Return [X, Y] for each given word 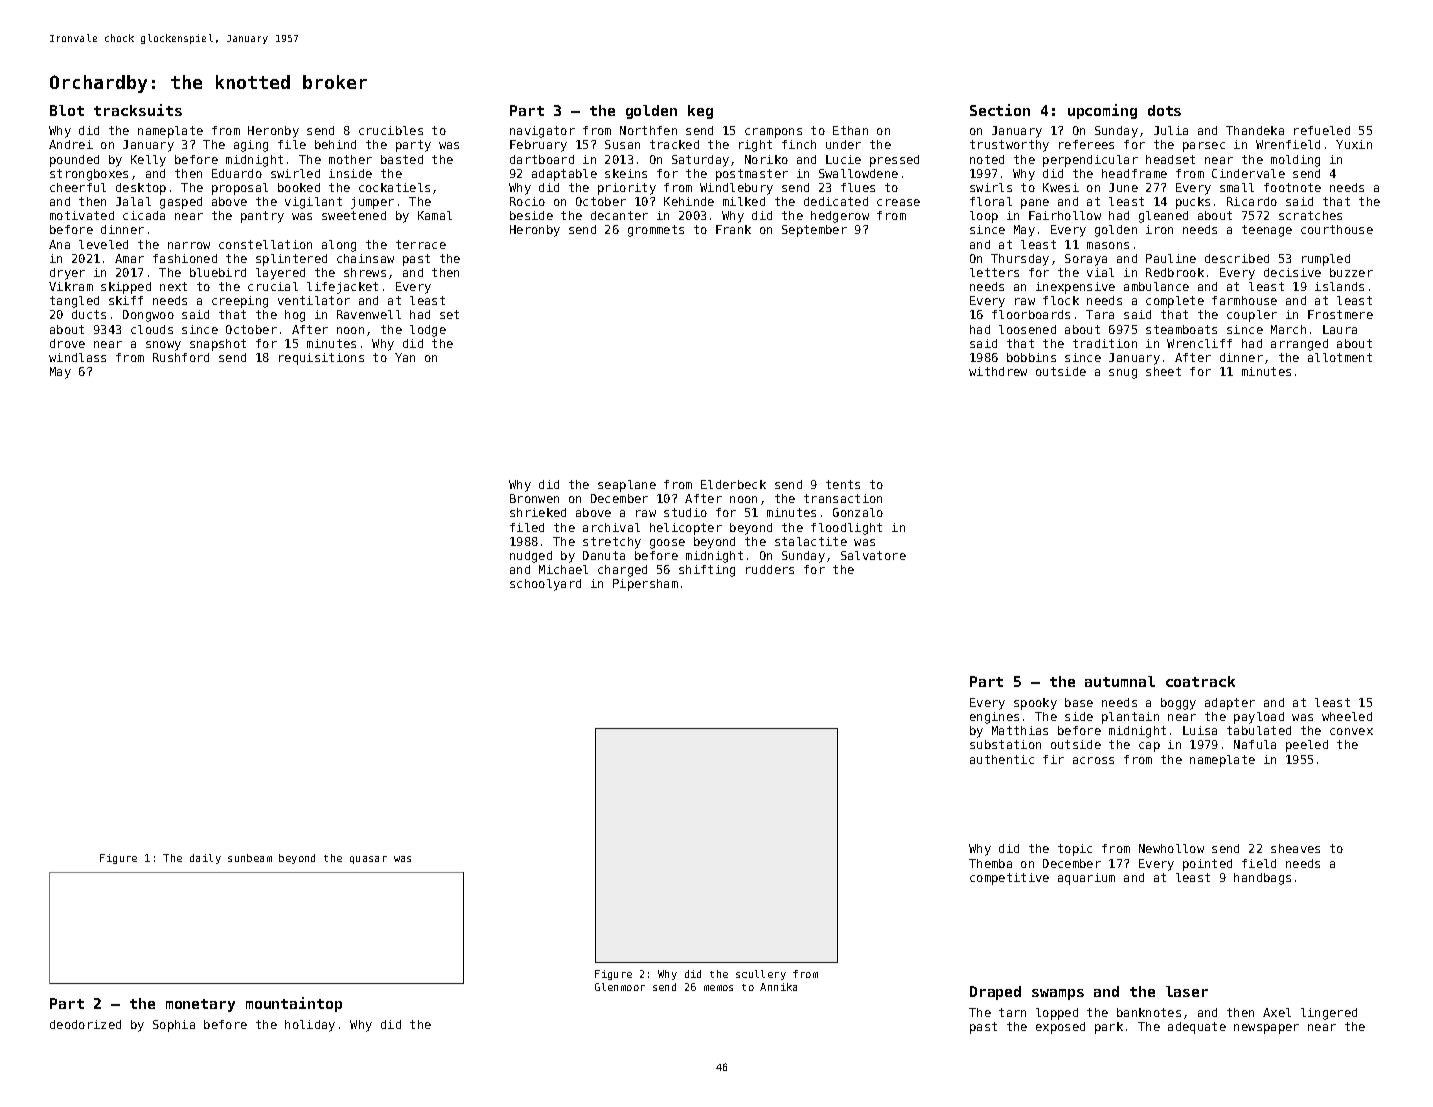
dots [1164, 110]
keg [700, 112]
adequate [1197, 1028]
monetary [200, 1005]
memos [718, 988]
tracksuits [138, 110]
